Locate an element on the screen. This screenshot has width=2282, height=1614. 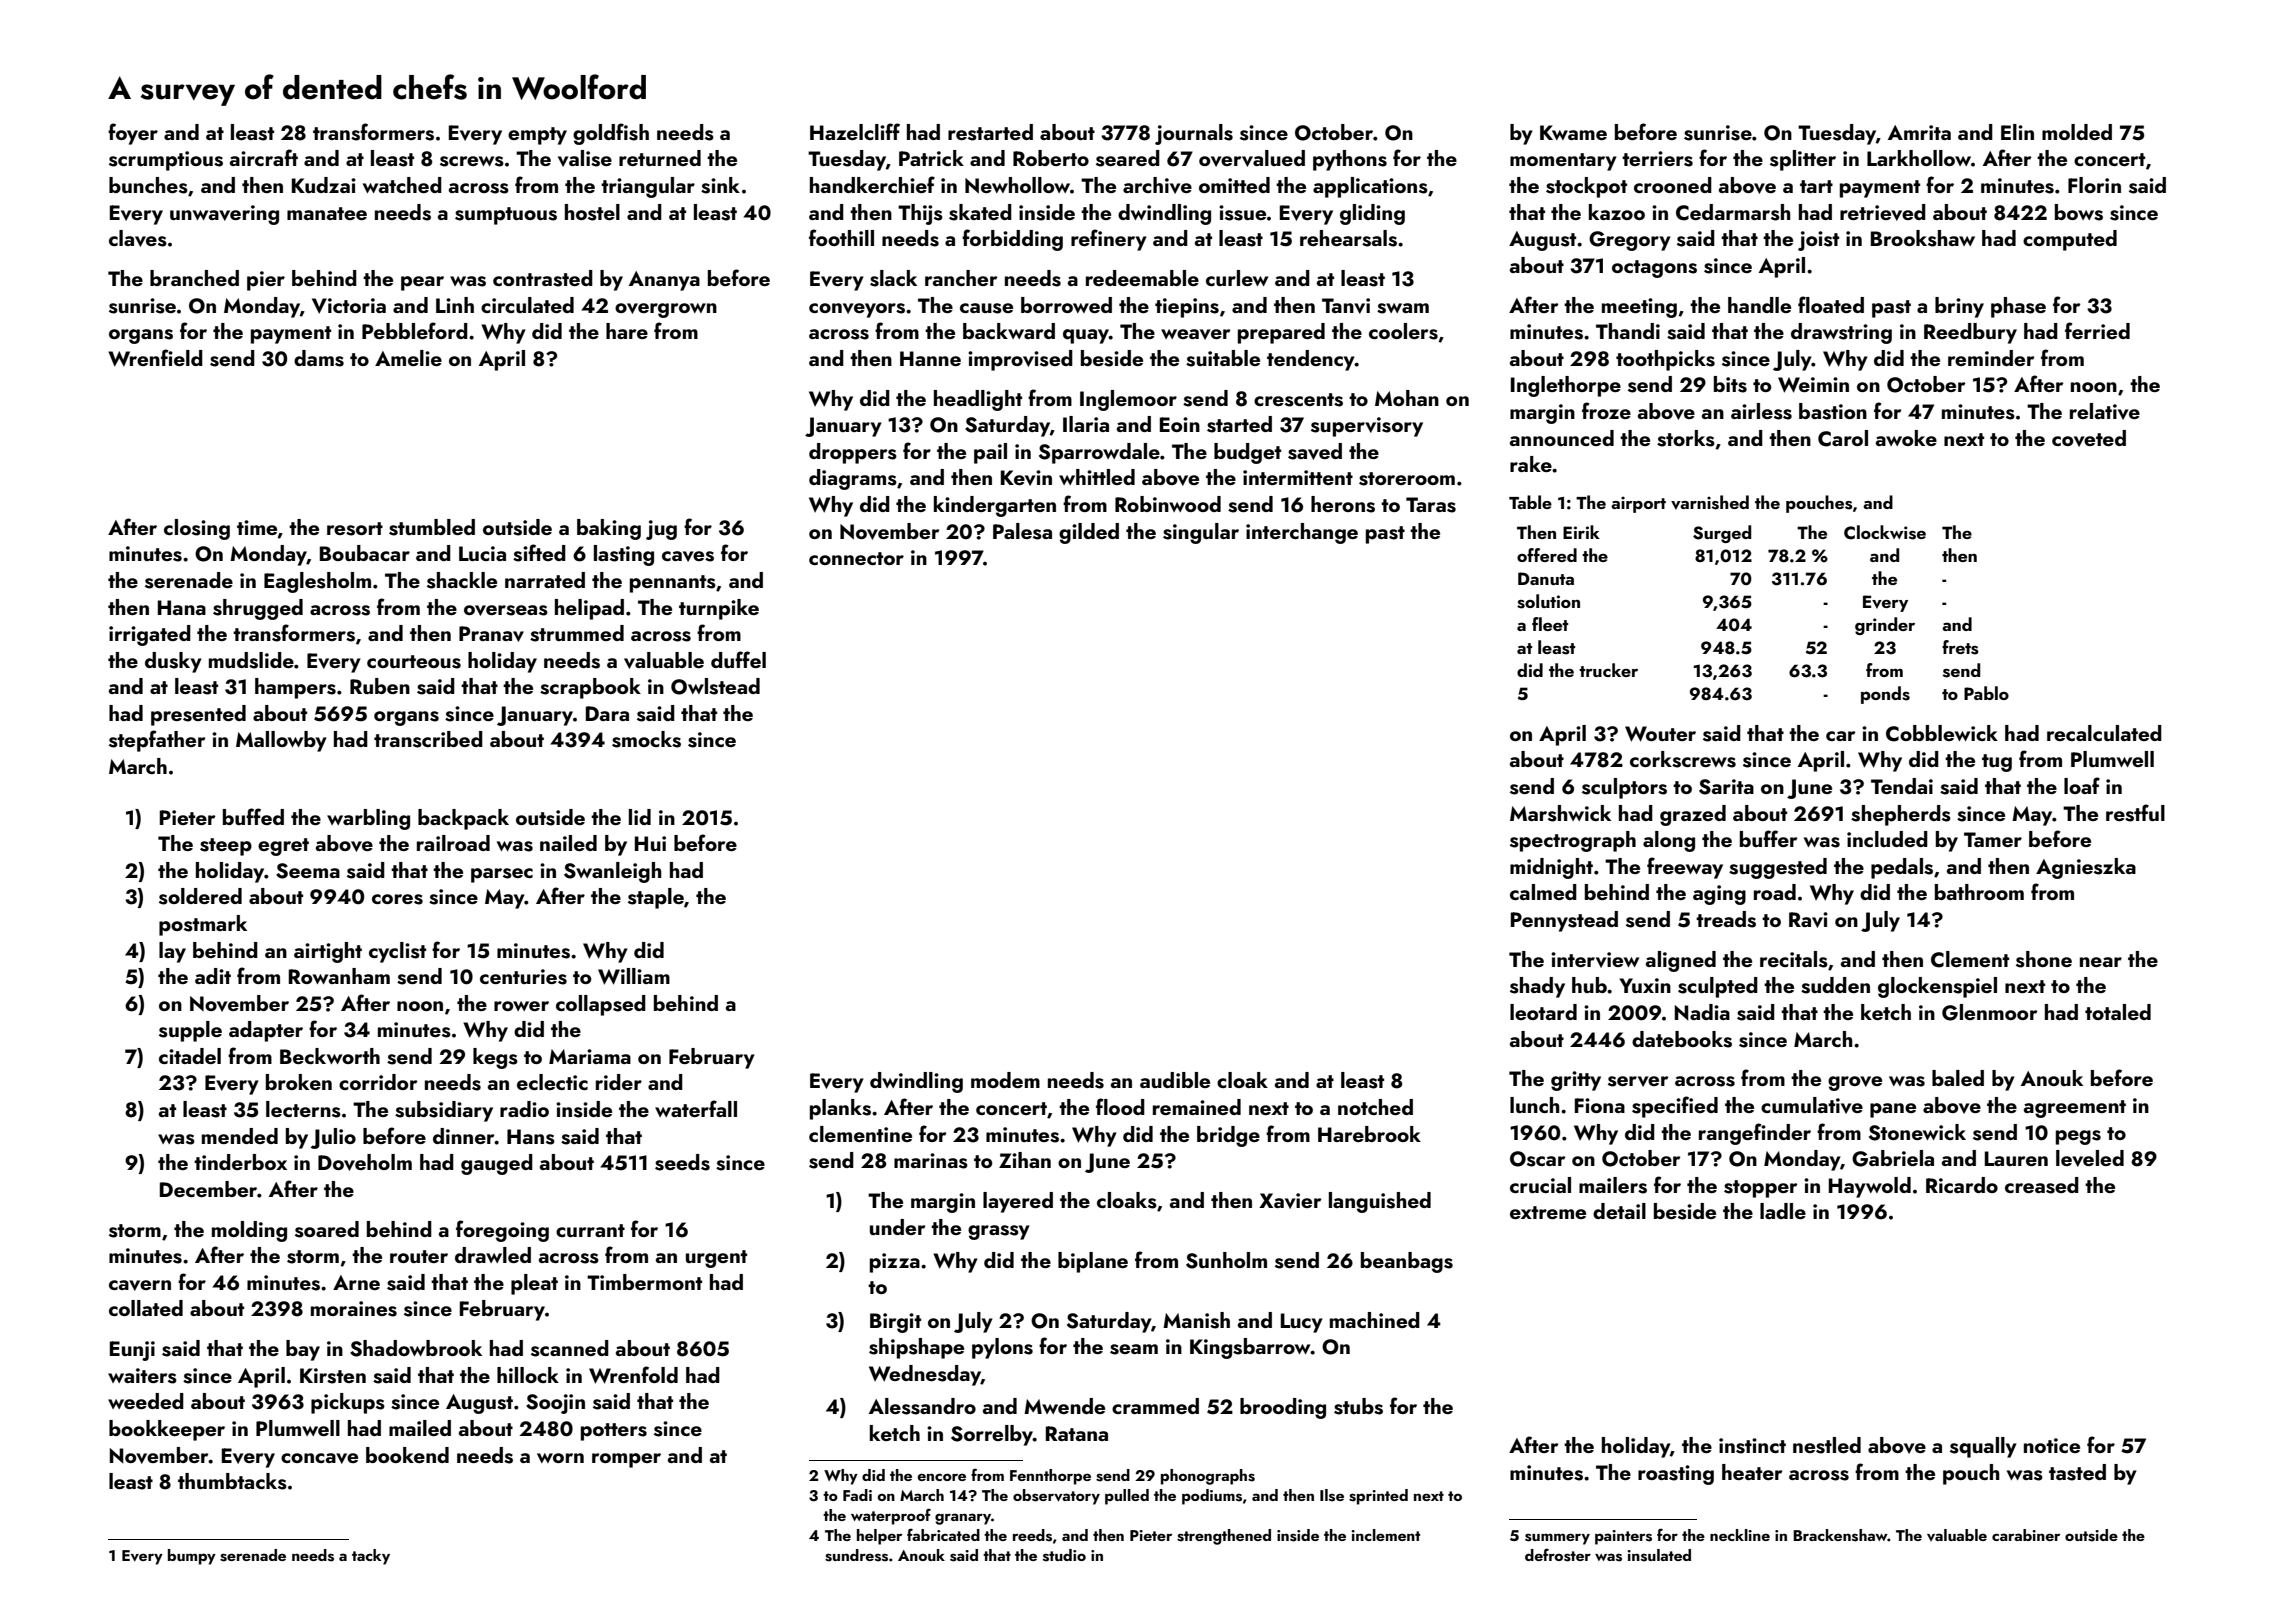
skated is located at coordinates (980, 212).
